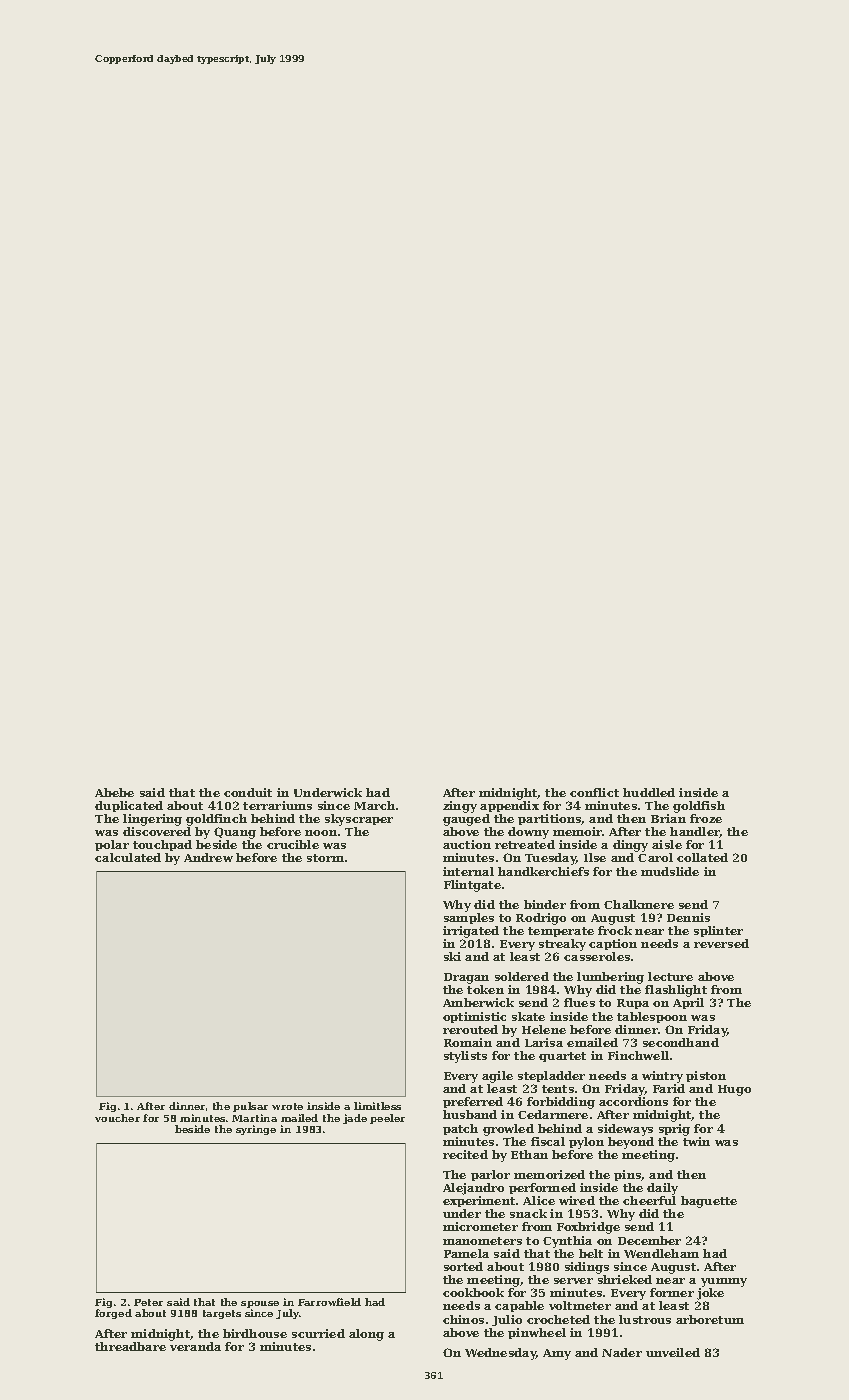 The height and width of the document is (1400, 849). Describe the element at coordinates (460, 807) in the document. I see `zingy` at that location.
